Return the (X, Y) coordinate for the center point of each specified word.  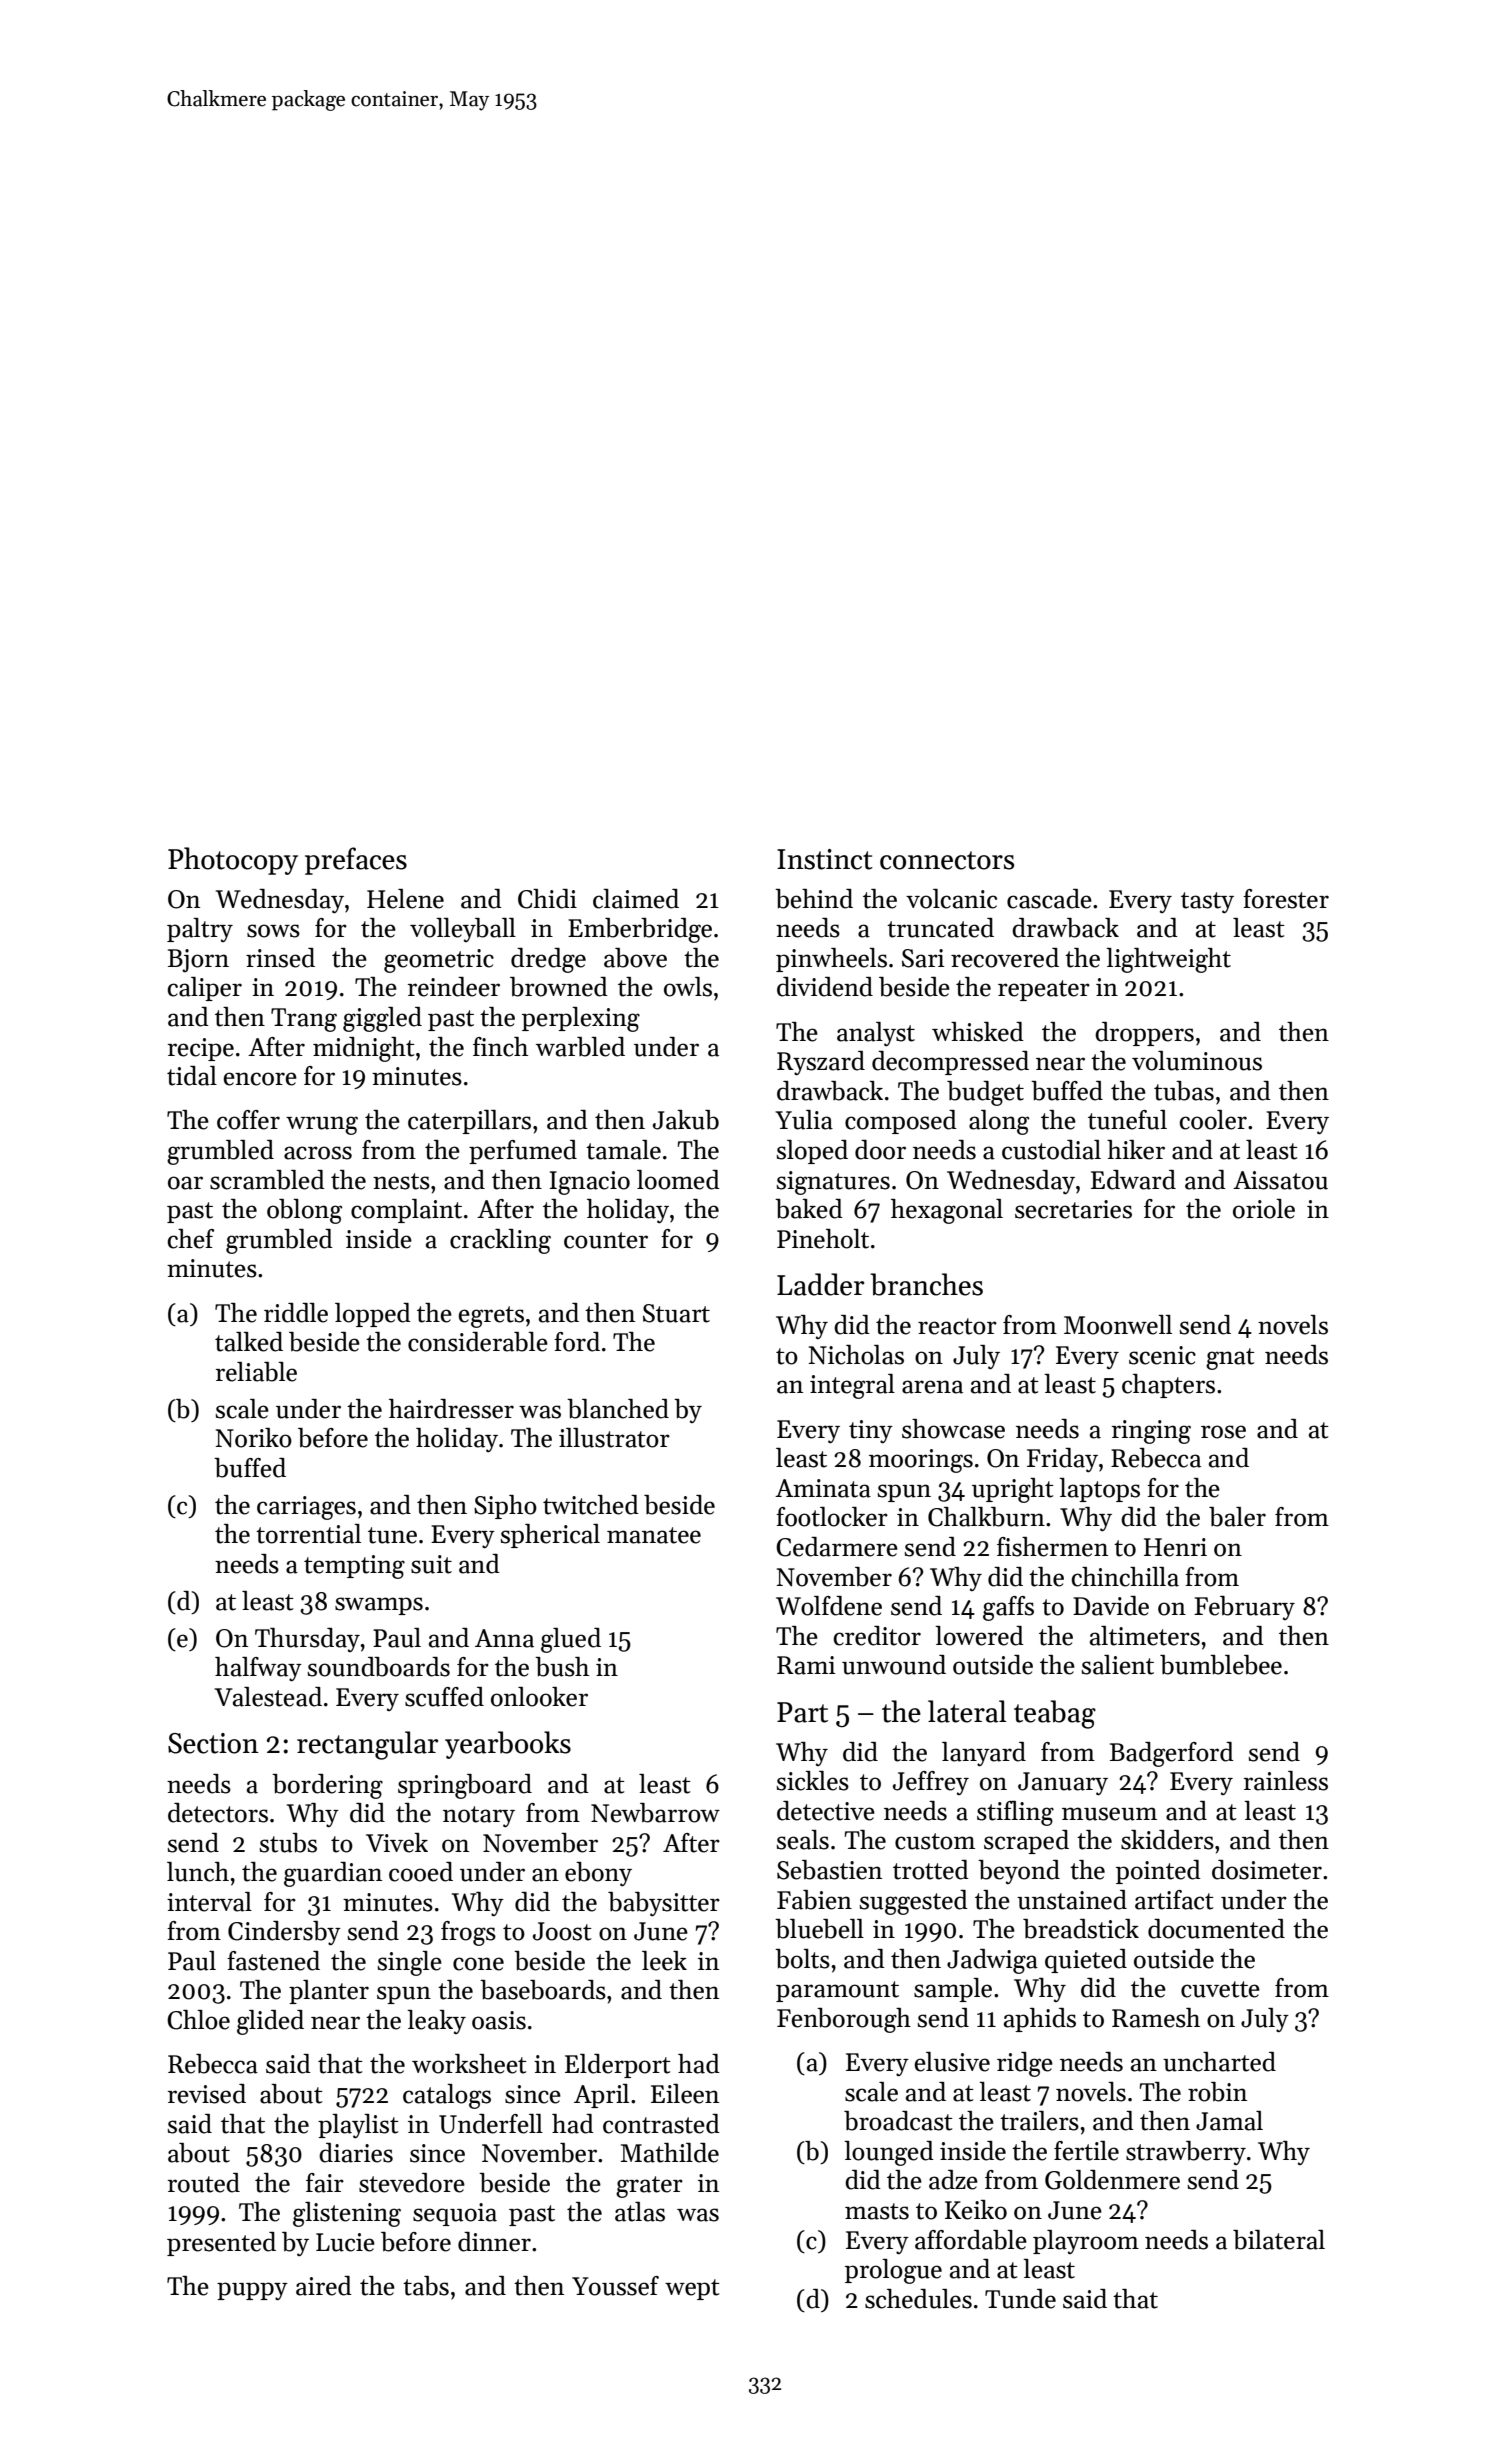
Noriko (254, 1438)
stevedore (412, 2183)
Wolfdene (829, 1606)
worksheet (469, 2064)
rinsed (280, 958)
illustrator (614, 1438)
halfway (258, 1669)
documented (1216, 1929)
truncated (940, 928)
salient (1117, 1665)
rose (1223, 1432)
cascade (1049, 899)
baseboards (543, 1990)
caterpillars (469, 1122)
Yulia (804, 1120)
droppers (1144, 1034)
